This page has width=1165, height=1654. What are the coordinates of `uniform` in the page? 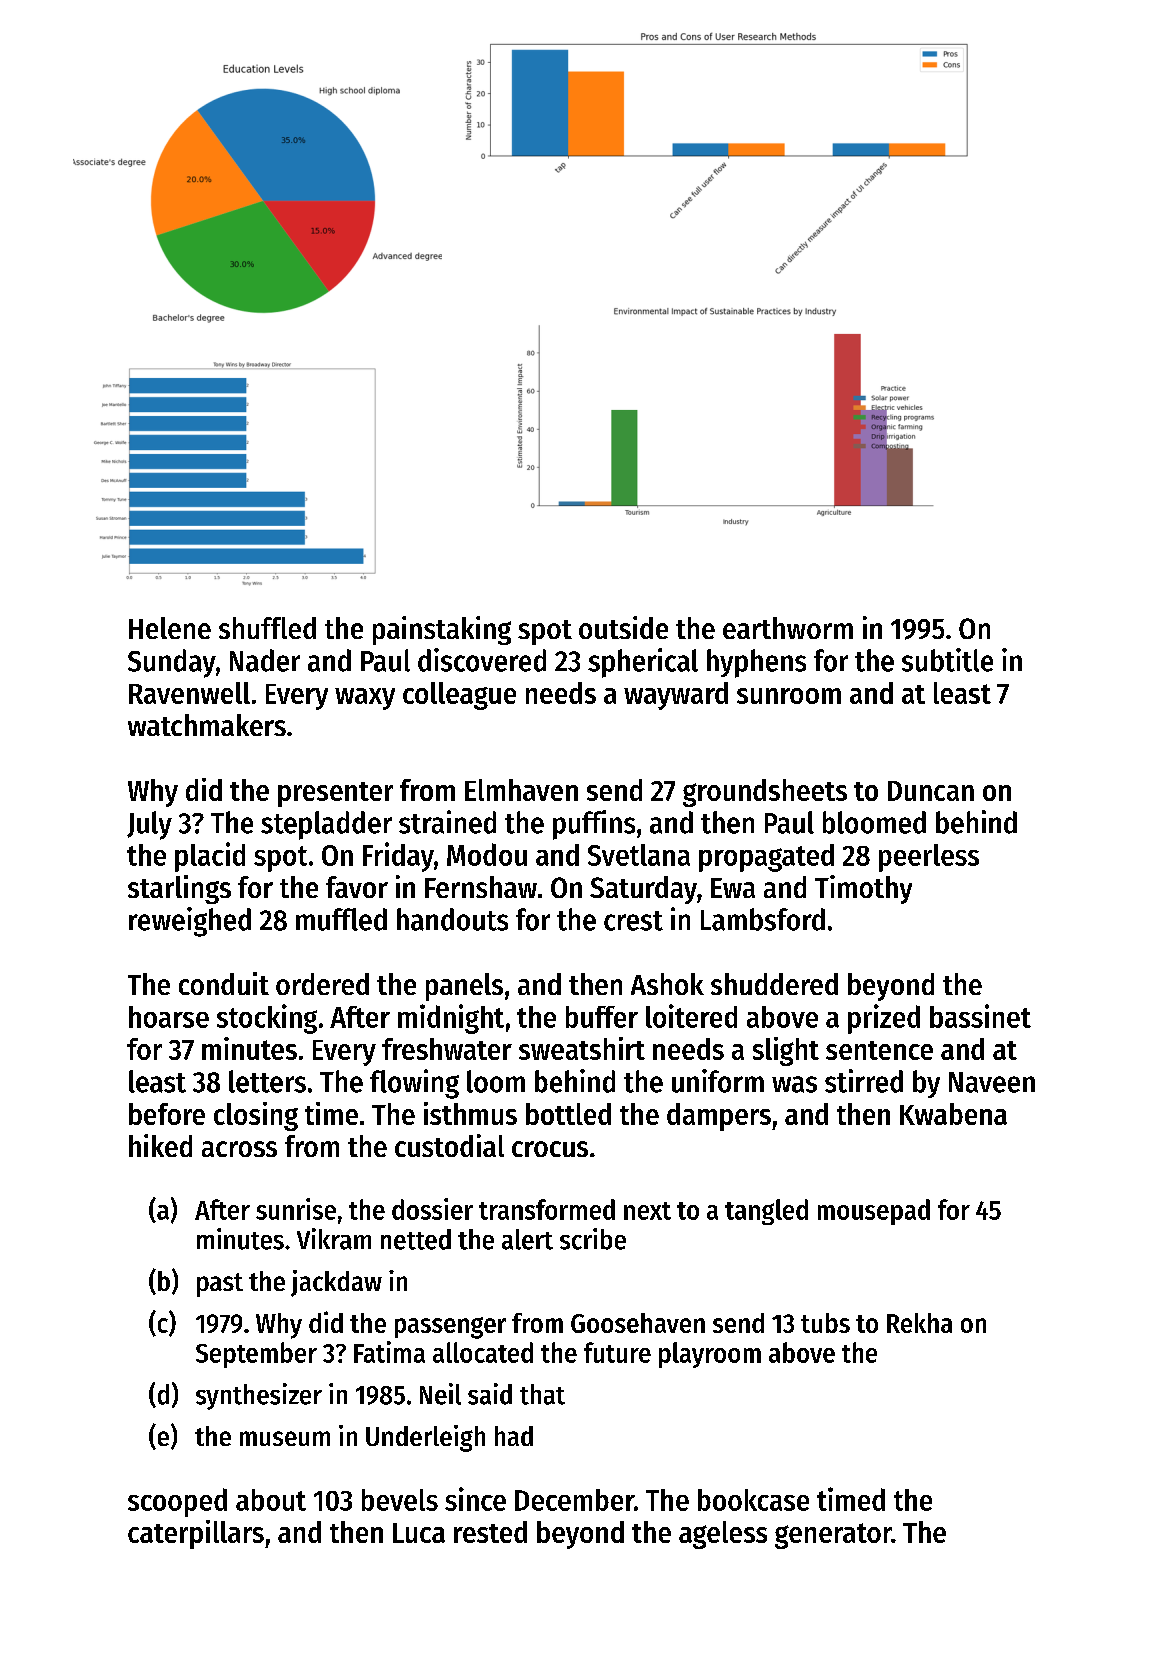 It's located at (718, 1081).
